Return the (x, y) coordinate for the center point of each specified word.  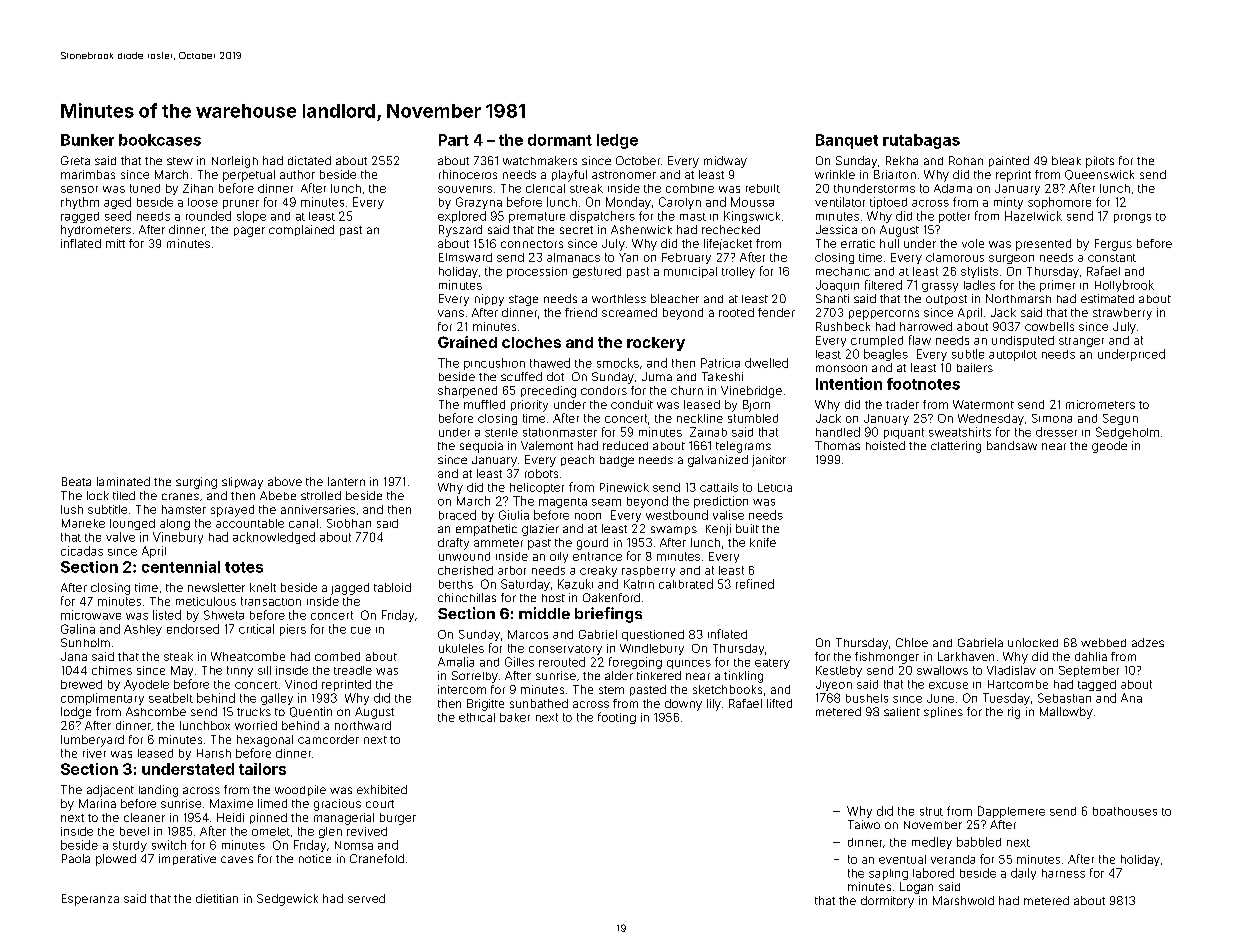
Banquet (847, 141)
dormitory (887, 902)
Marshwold (963, 900)
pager (249, 232)
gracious (337, 805)
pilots (1100, 162)
